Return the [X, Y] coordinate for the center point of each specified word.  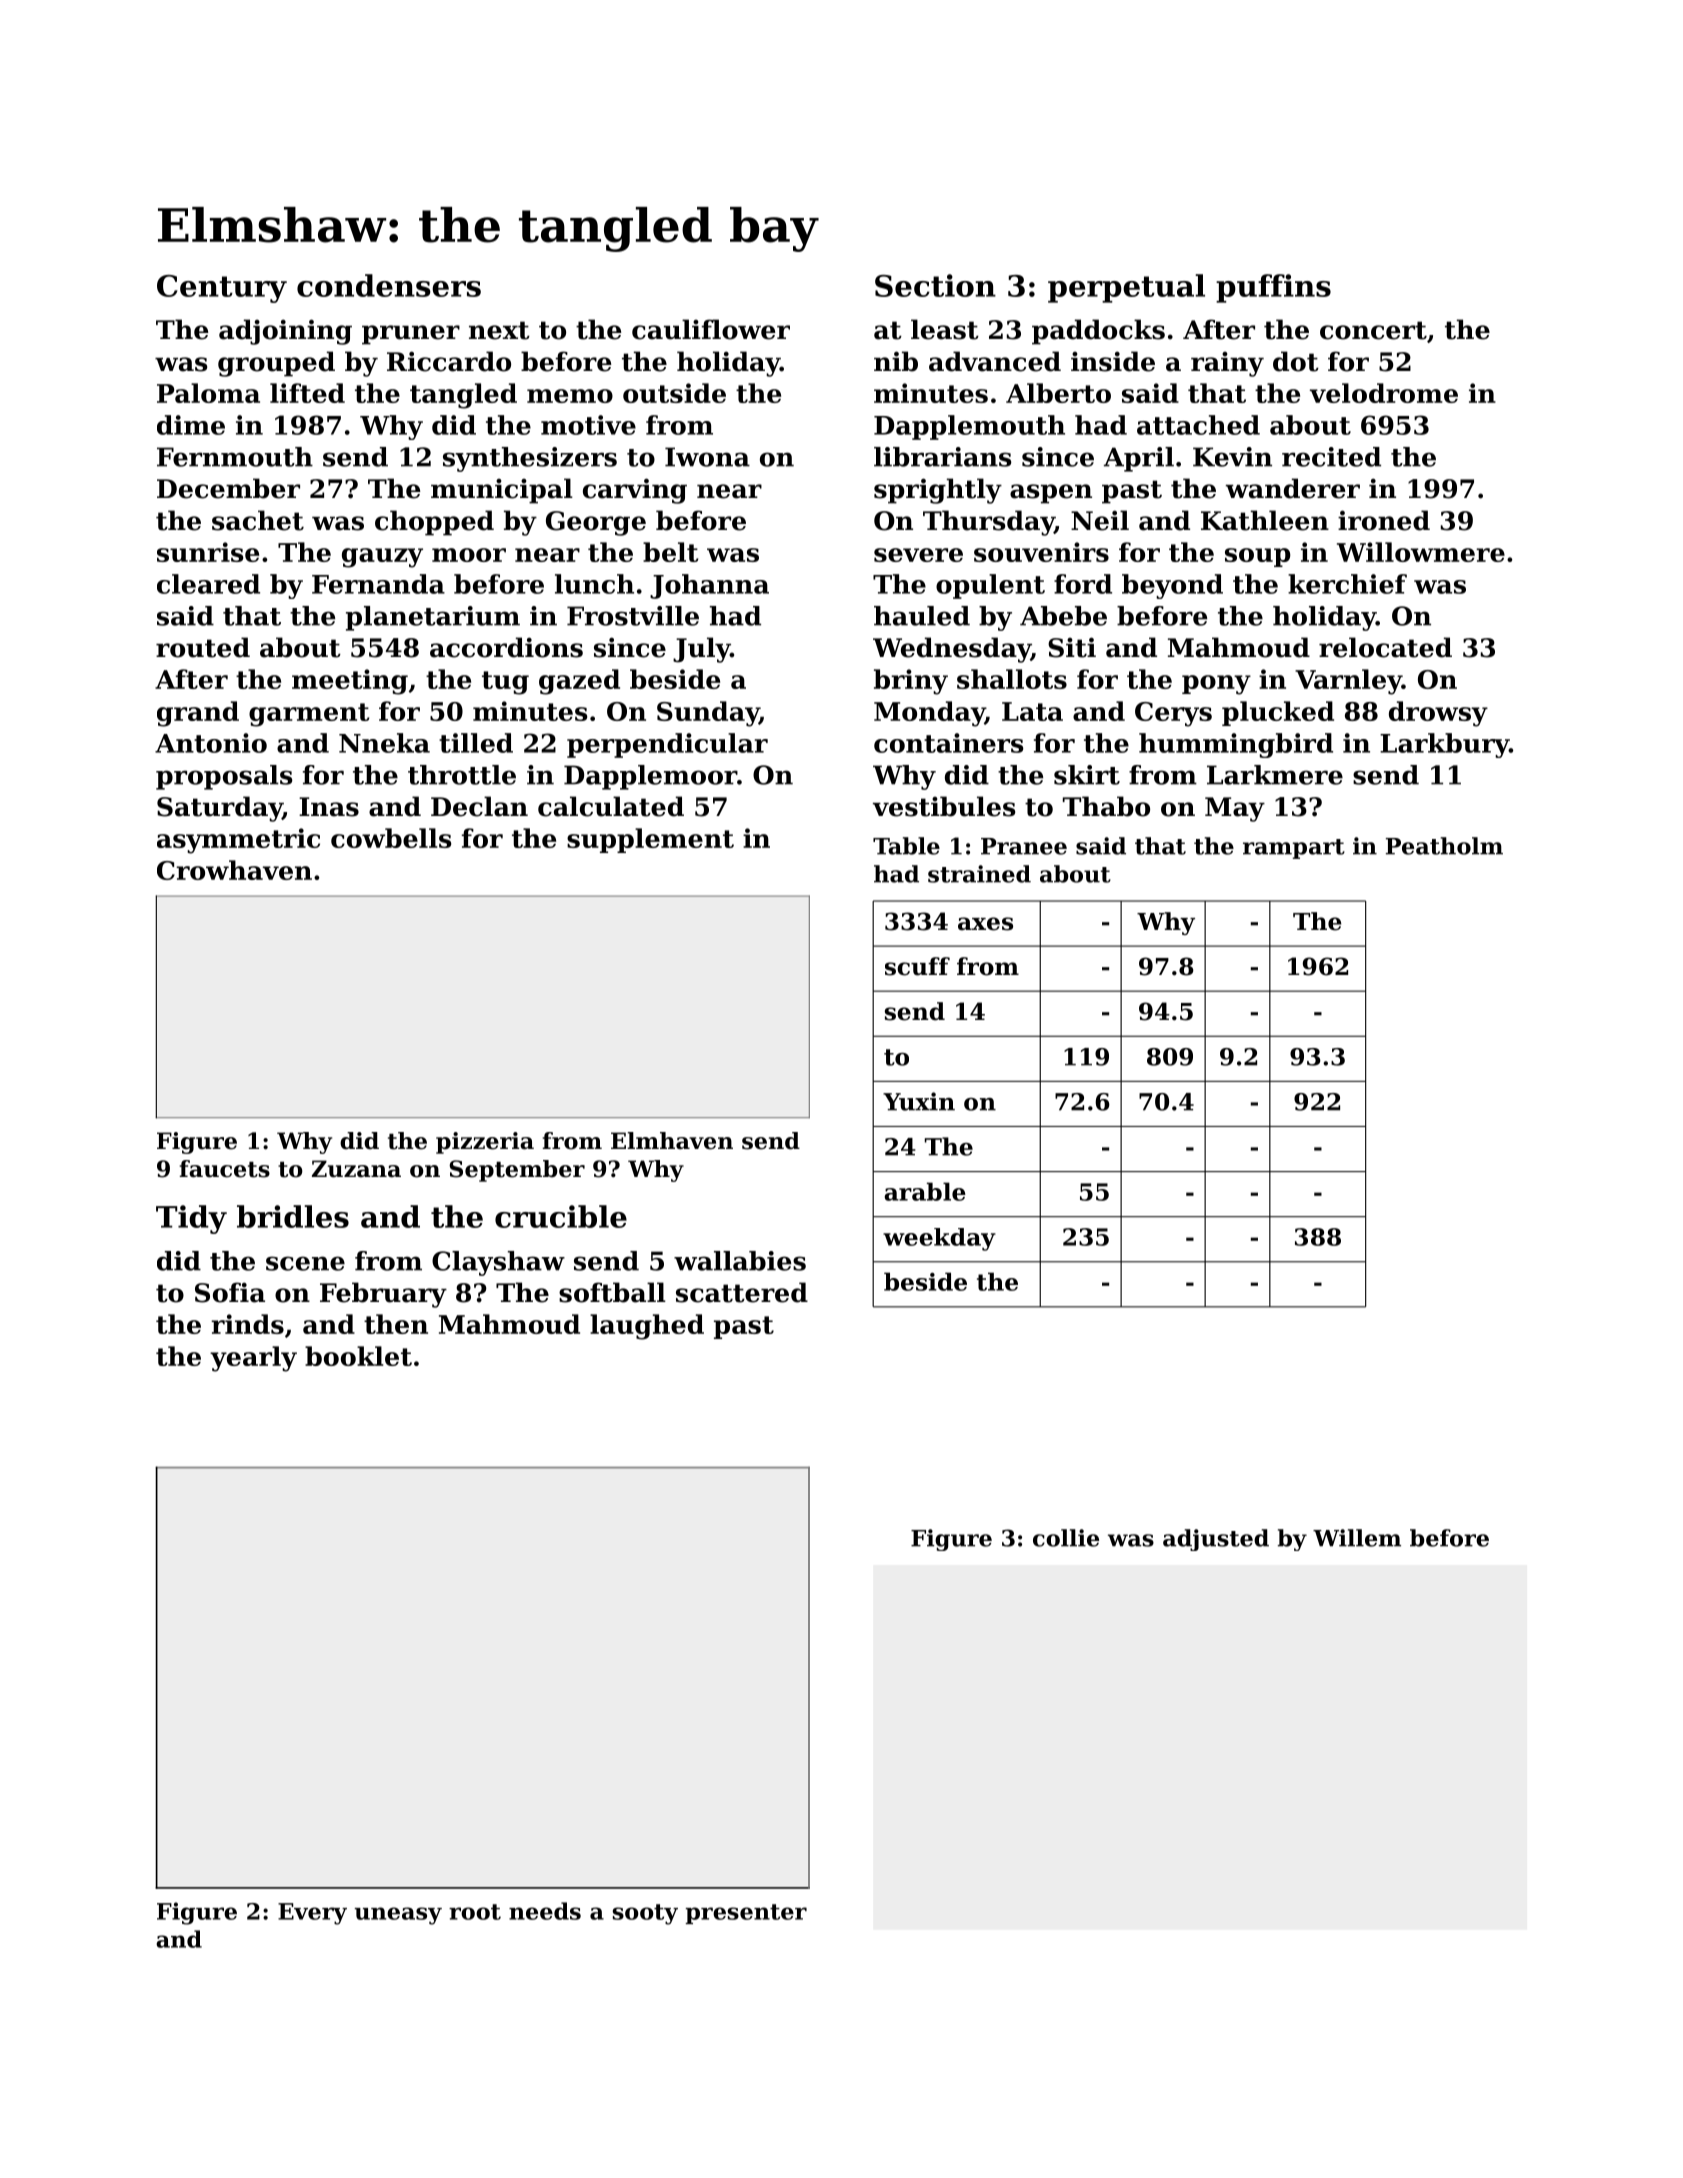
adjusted [1216, 1540]
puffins [1273, 288]
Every [312, 1914]
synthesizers [530, 459]
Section [935, 285]
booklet [358, 1356]
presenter [746, 1914]
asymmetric [238, 841]
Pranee [1024, 846]
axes [985, 924]
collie [1066, 1538]
